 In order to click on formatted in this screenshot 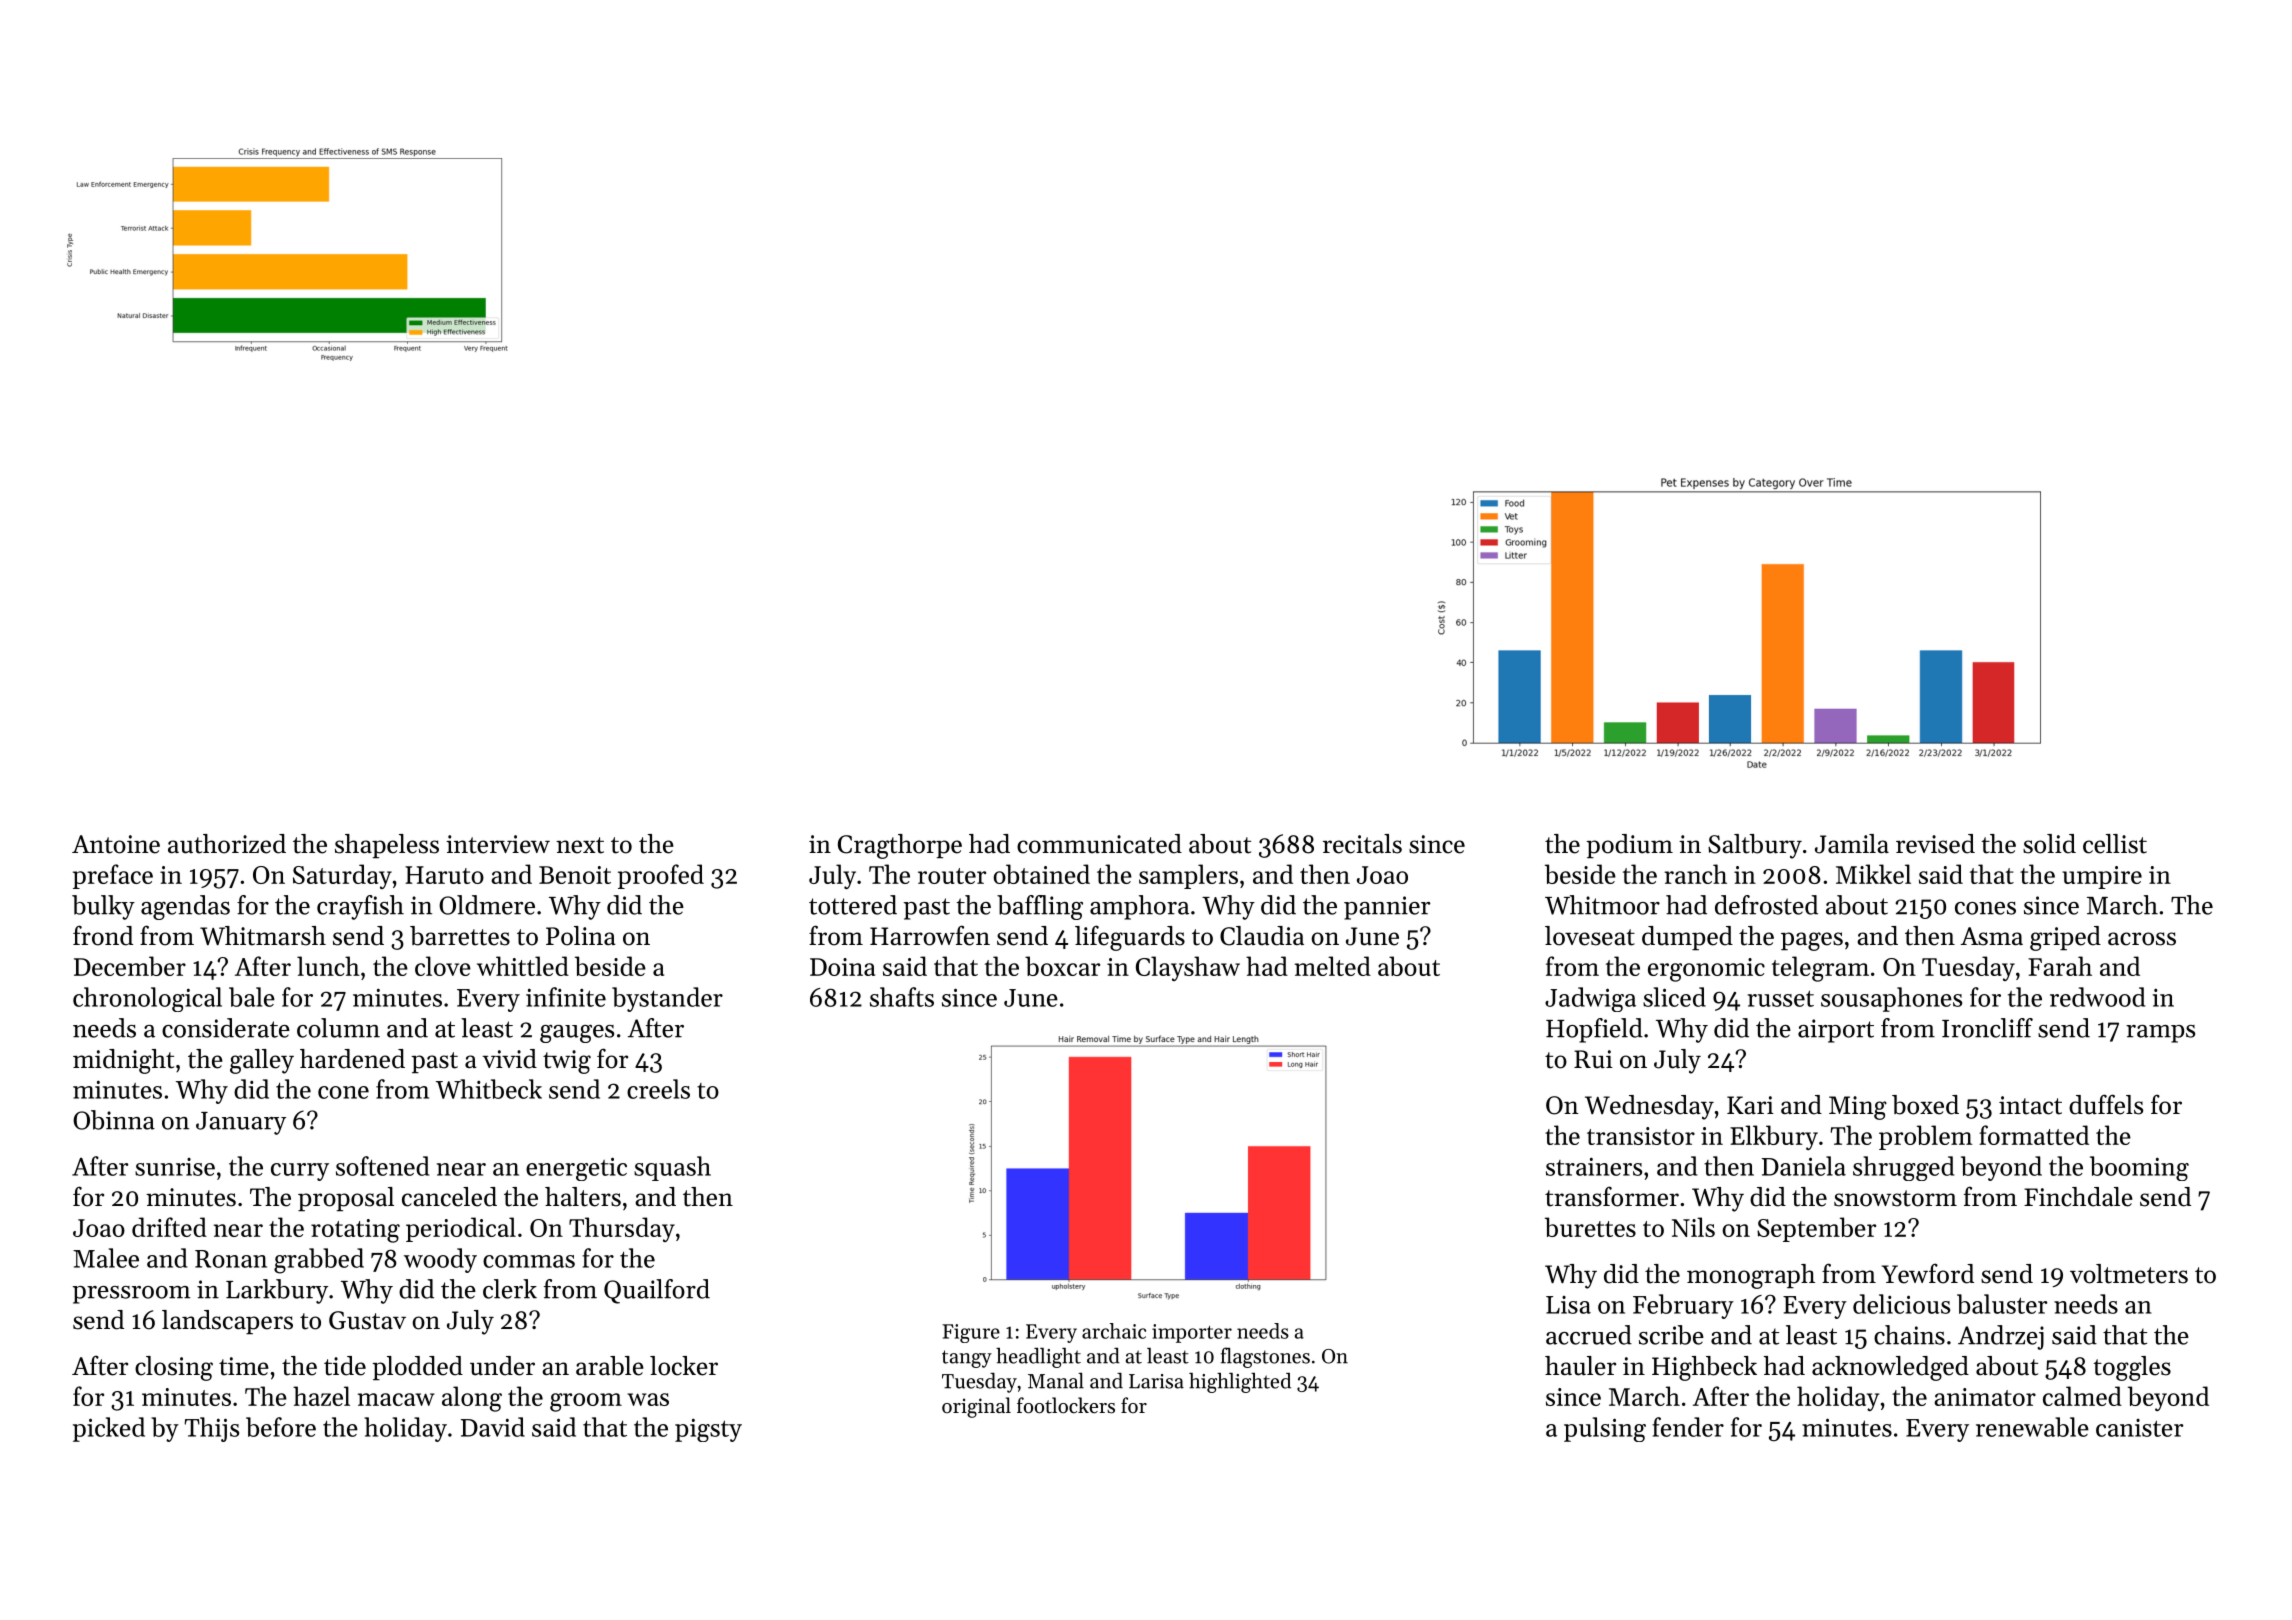, I will do `click(2034, 1135)`.
